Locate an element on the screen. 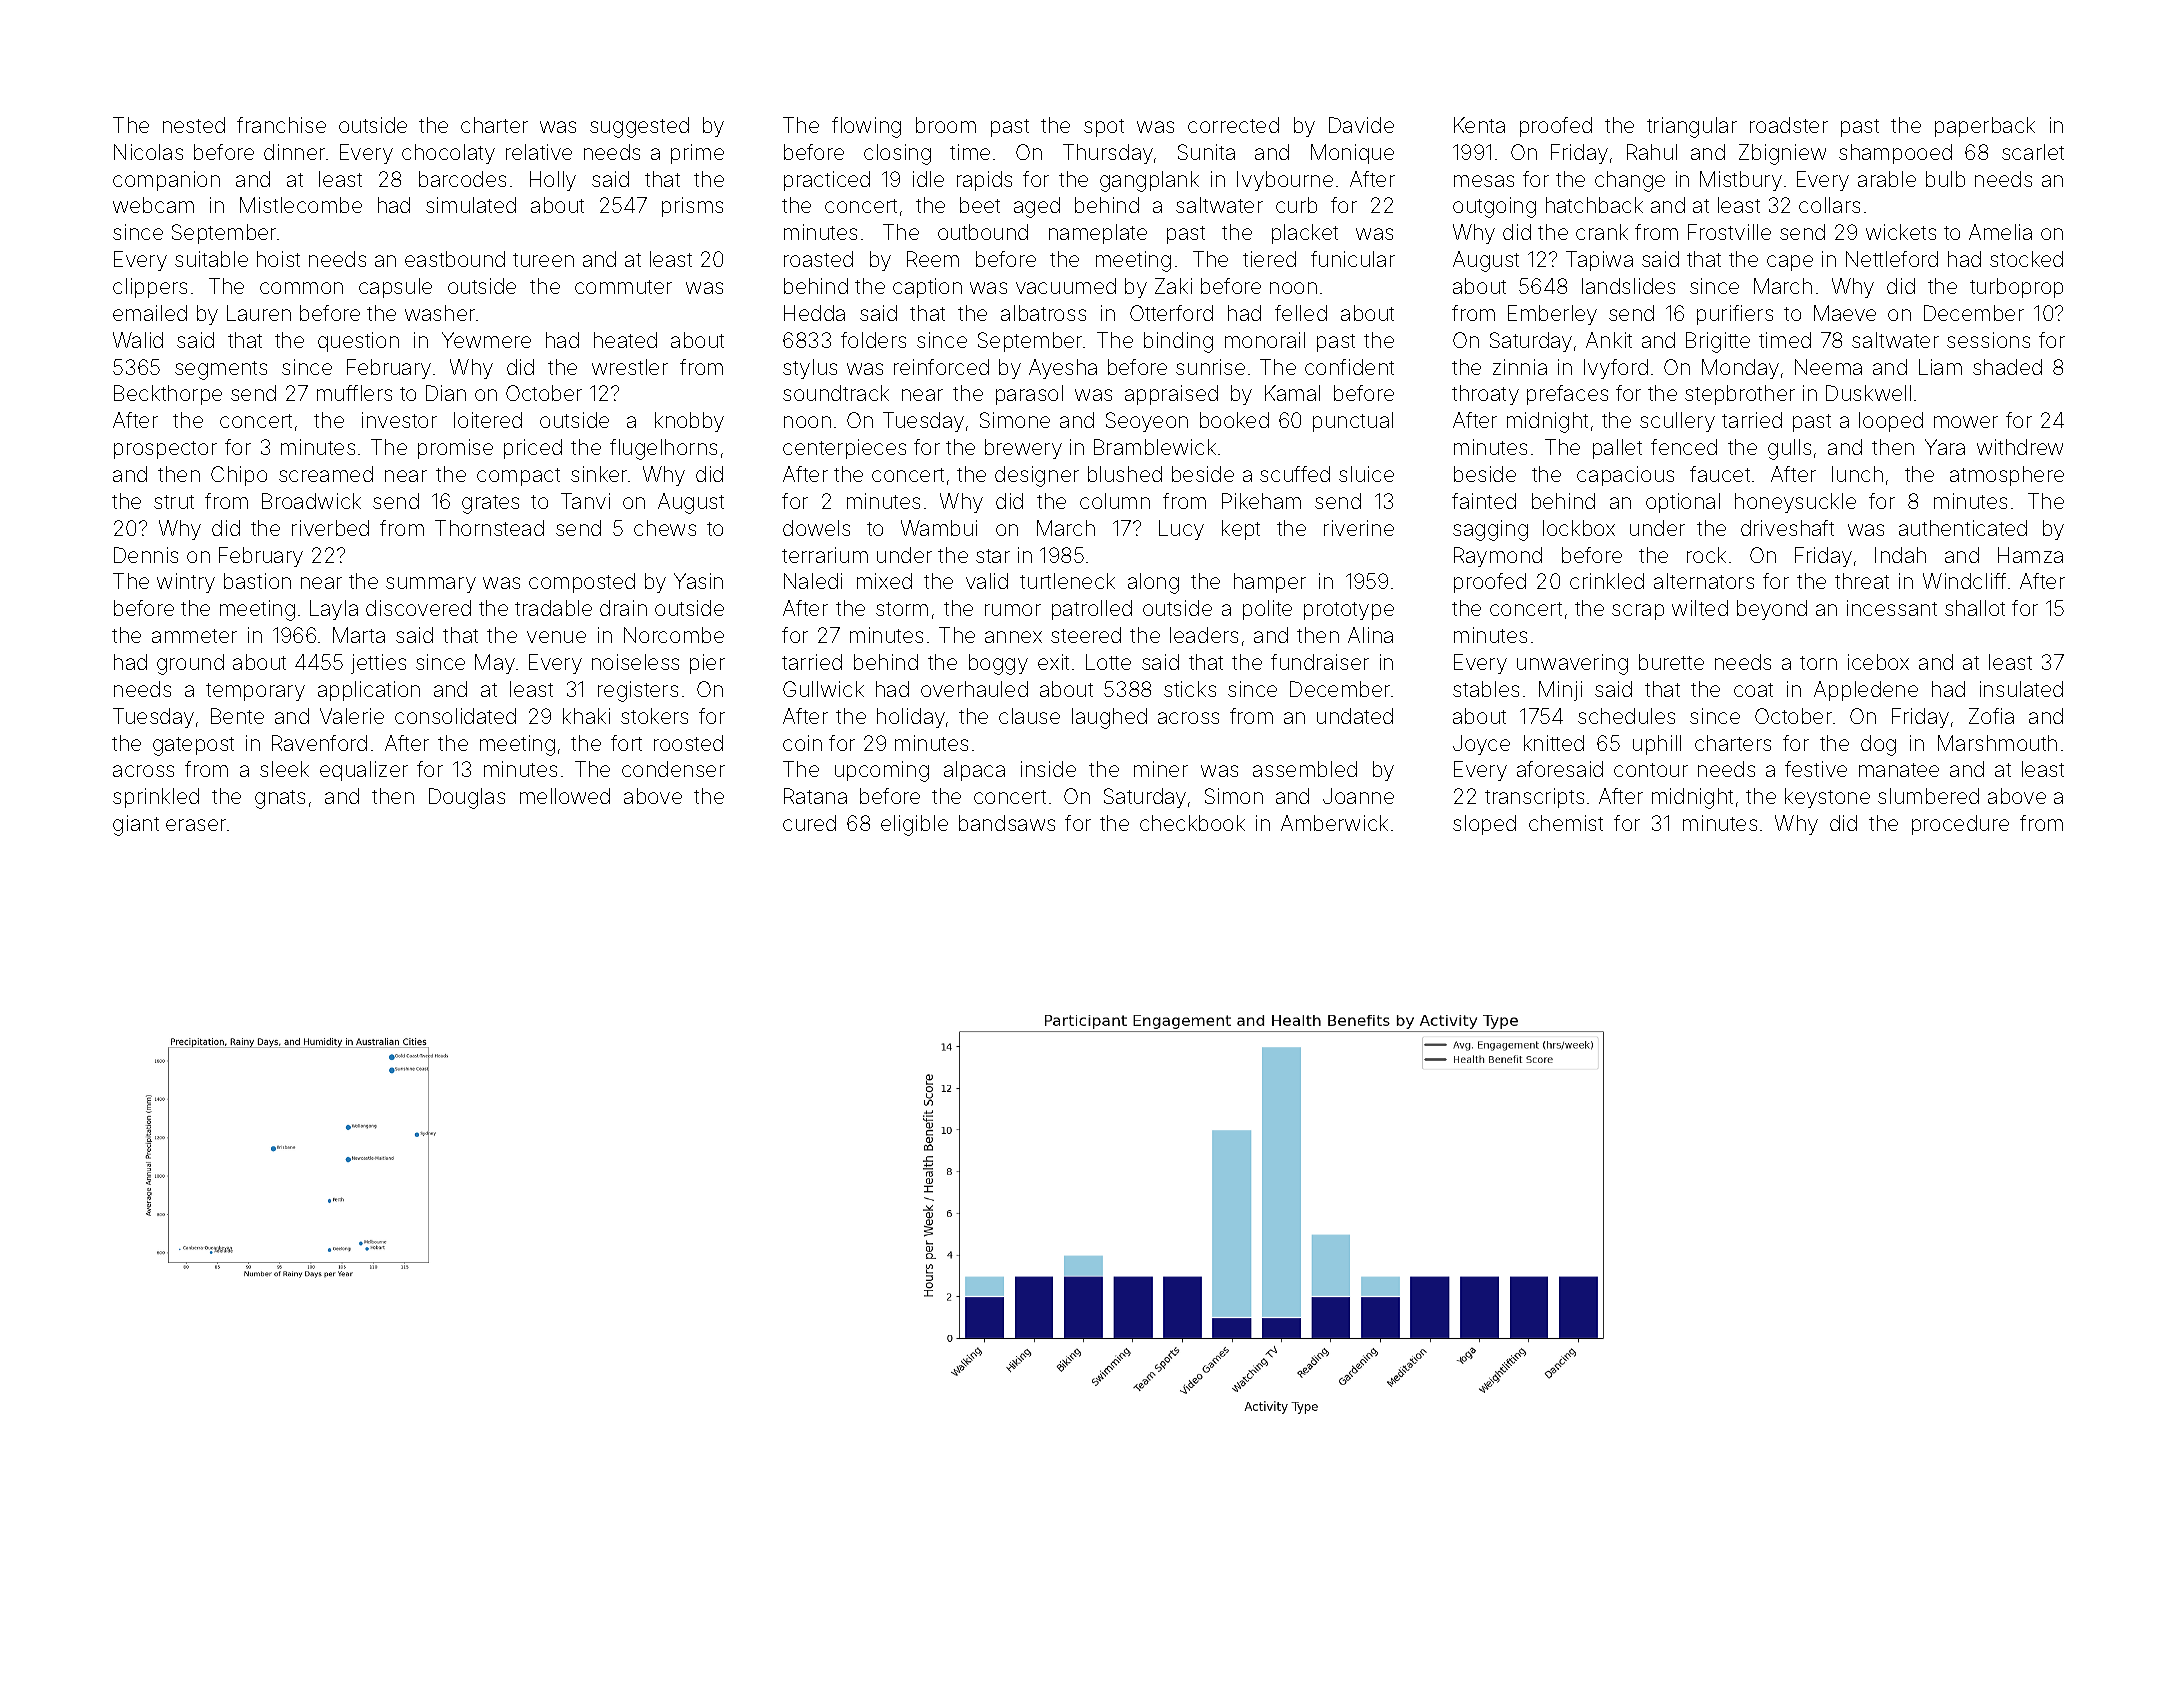  corrected is located at coordinates (1233, 125).
